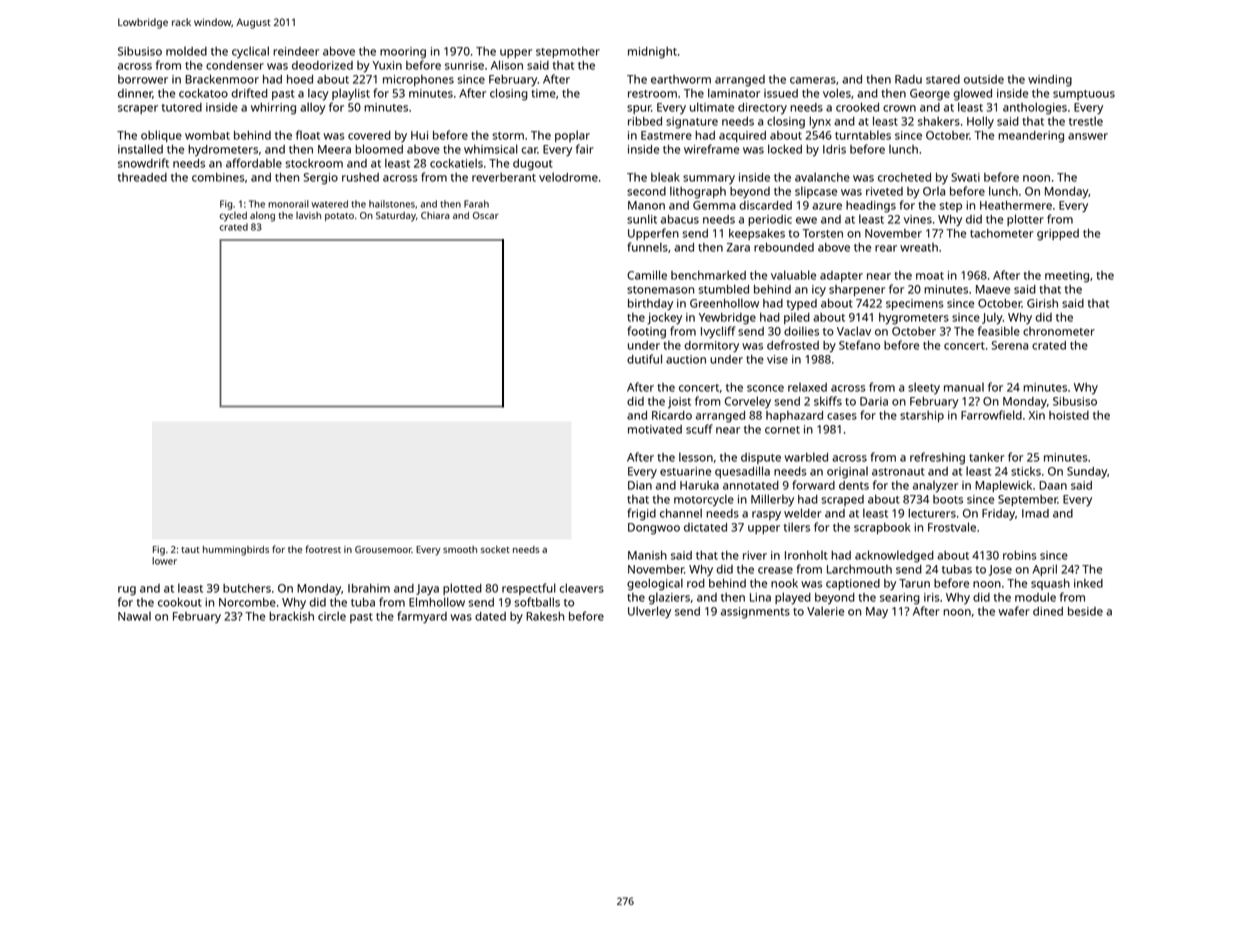 The image size is (1233, 952). I want to click on motivated, so click(655, 429).
